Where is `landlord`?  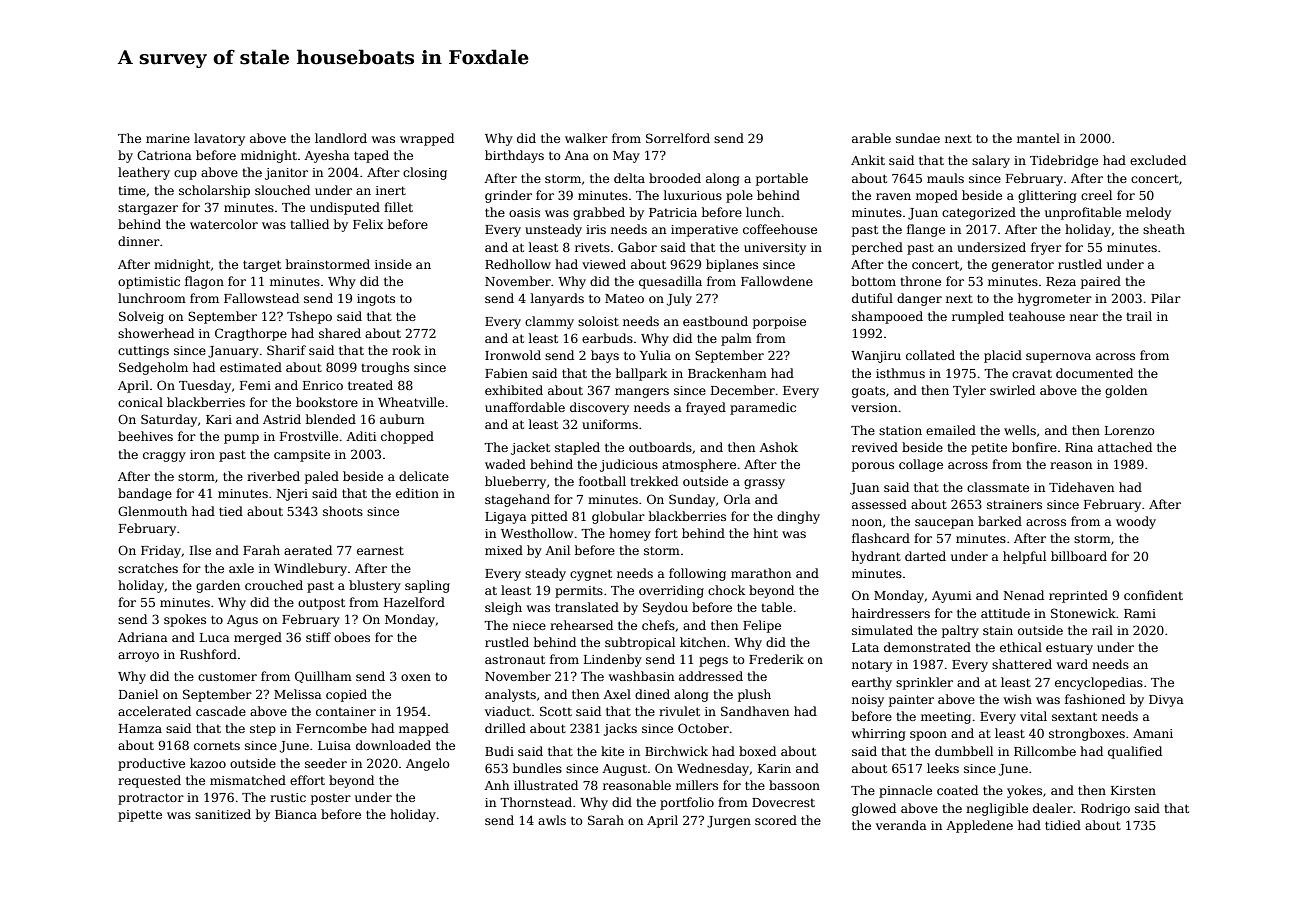 landlord is located at coordinates (341, 138).
